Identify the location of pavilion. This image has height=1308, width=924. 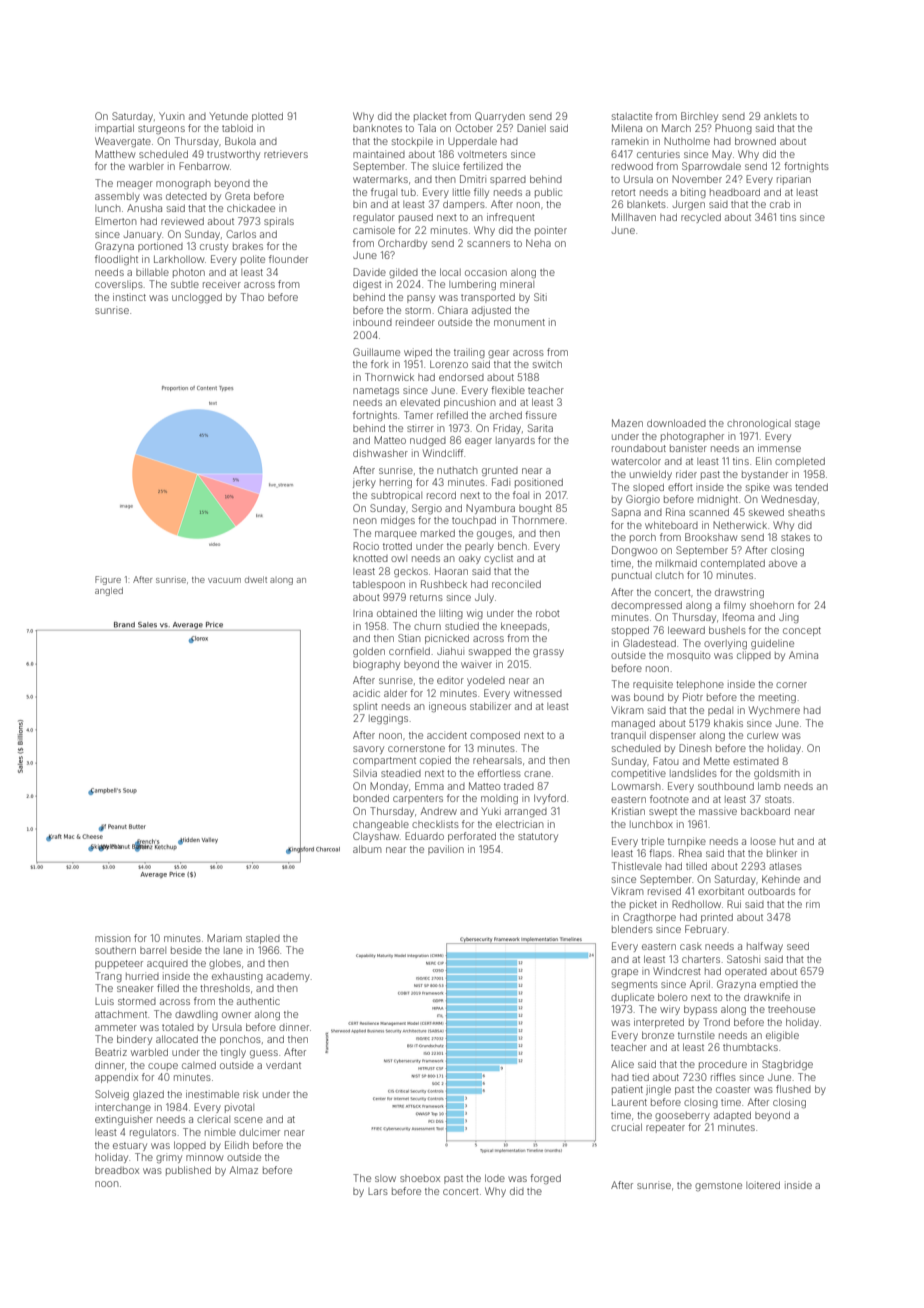
(446, 850).
